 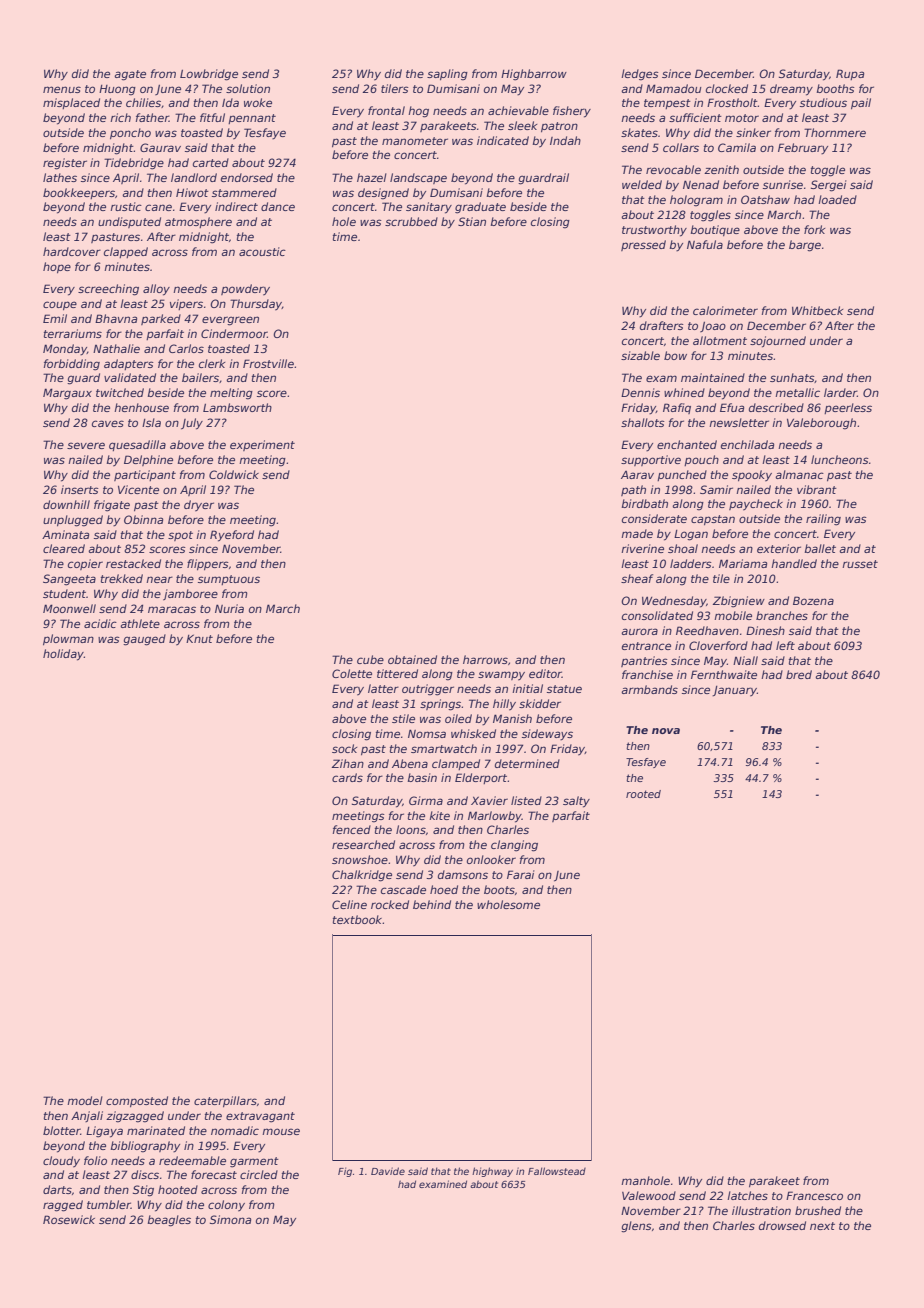 I want to click on behind, so click(x=432, y=904).
